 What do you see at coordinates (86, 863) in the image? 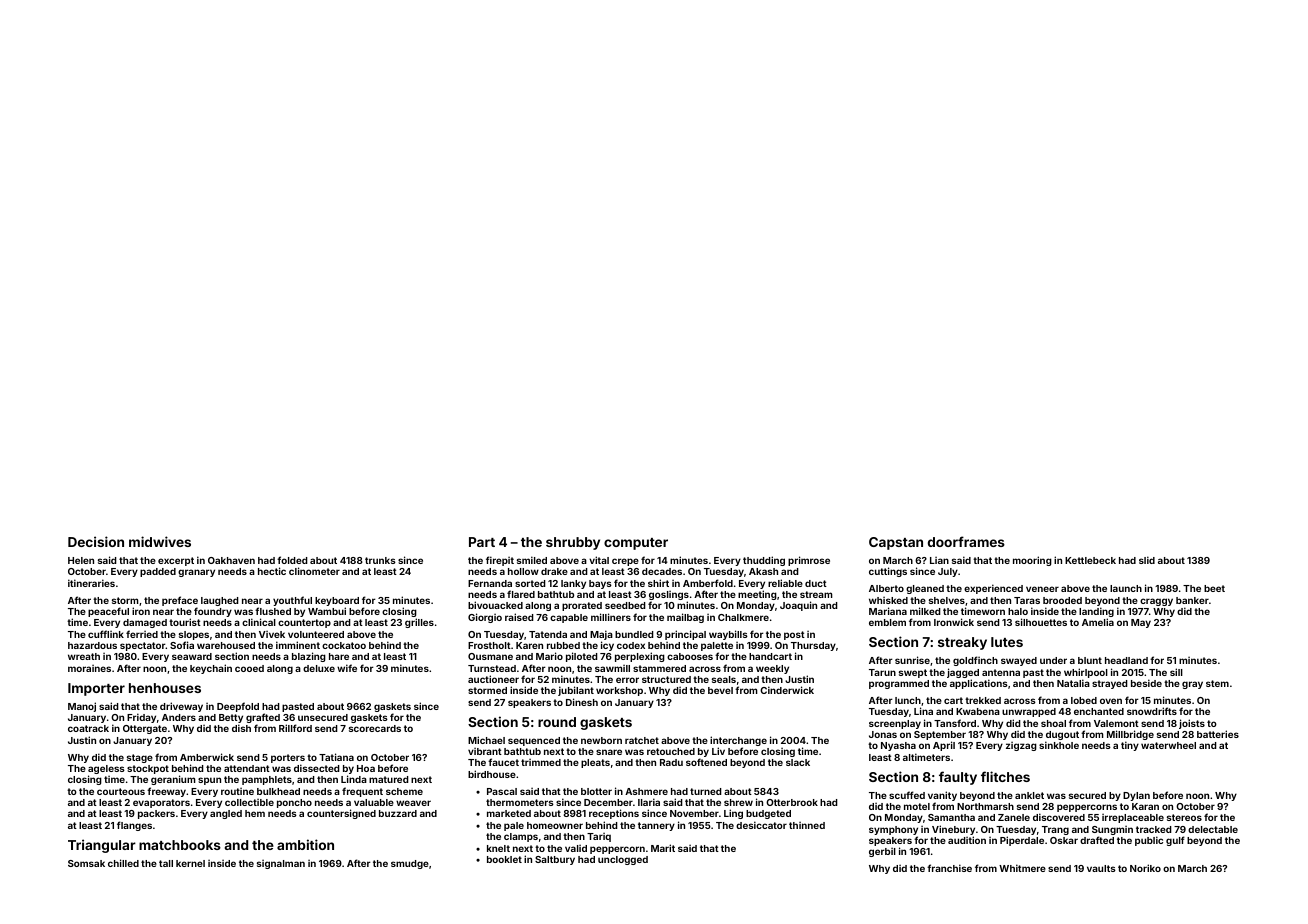
I see `Somsak` at bounding box center [86, 863].
